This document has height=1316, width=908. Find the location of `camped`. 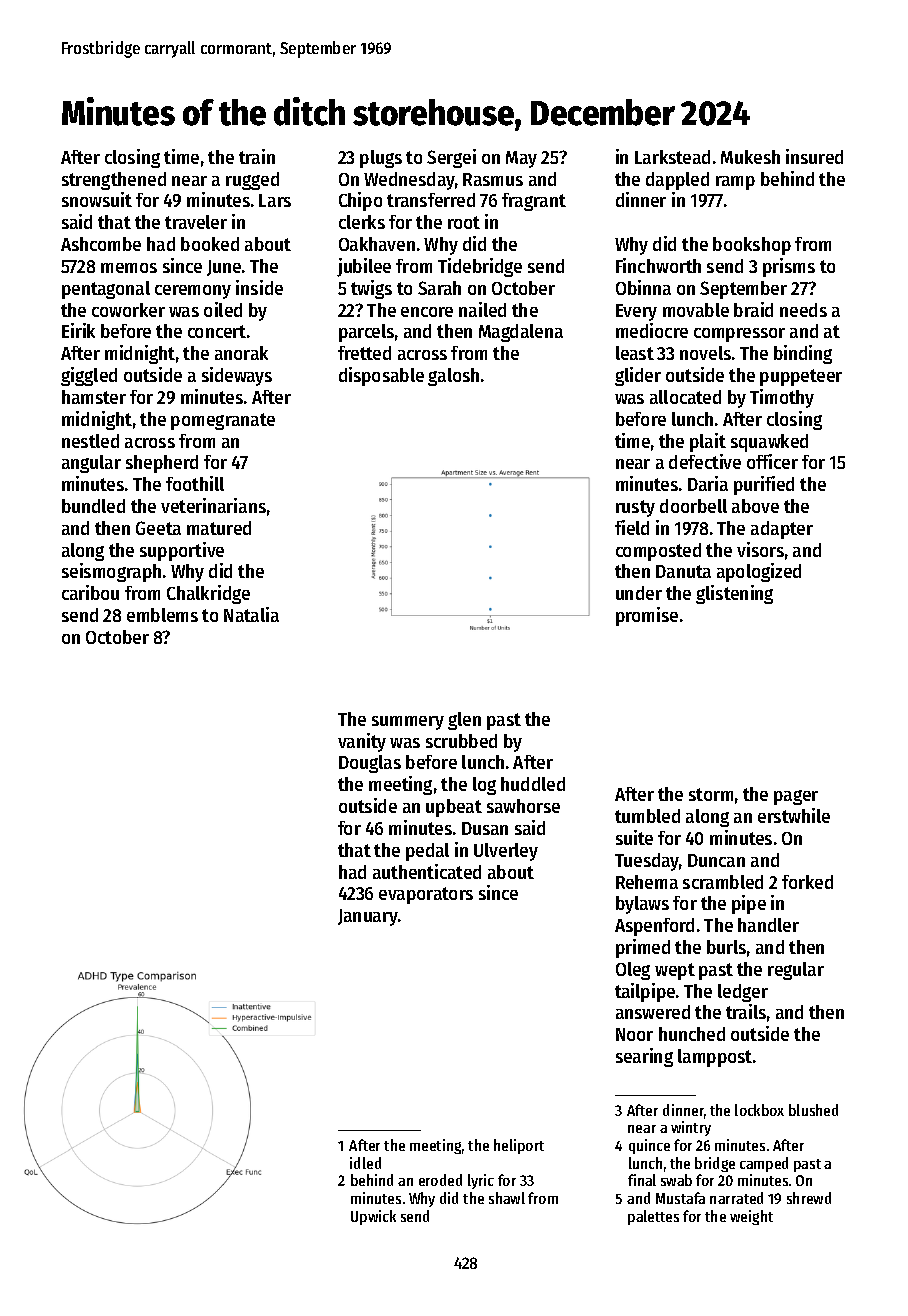

camped is located at coordinates (764, 1164).
